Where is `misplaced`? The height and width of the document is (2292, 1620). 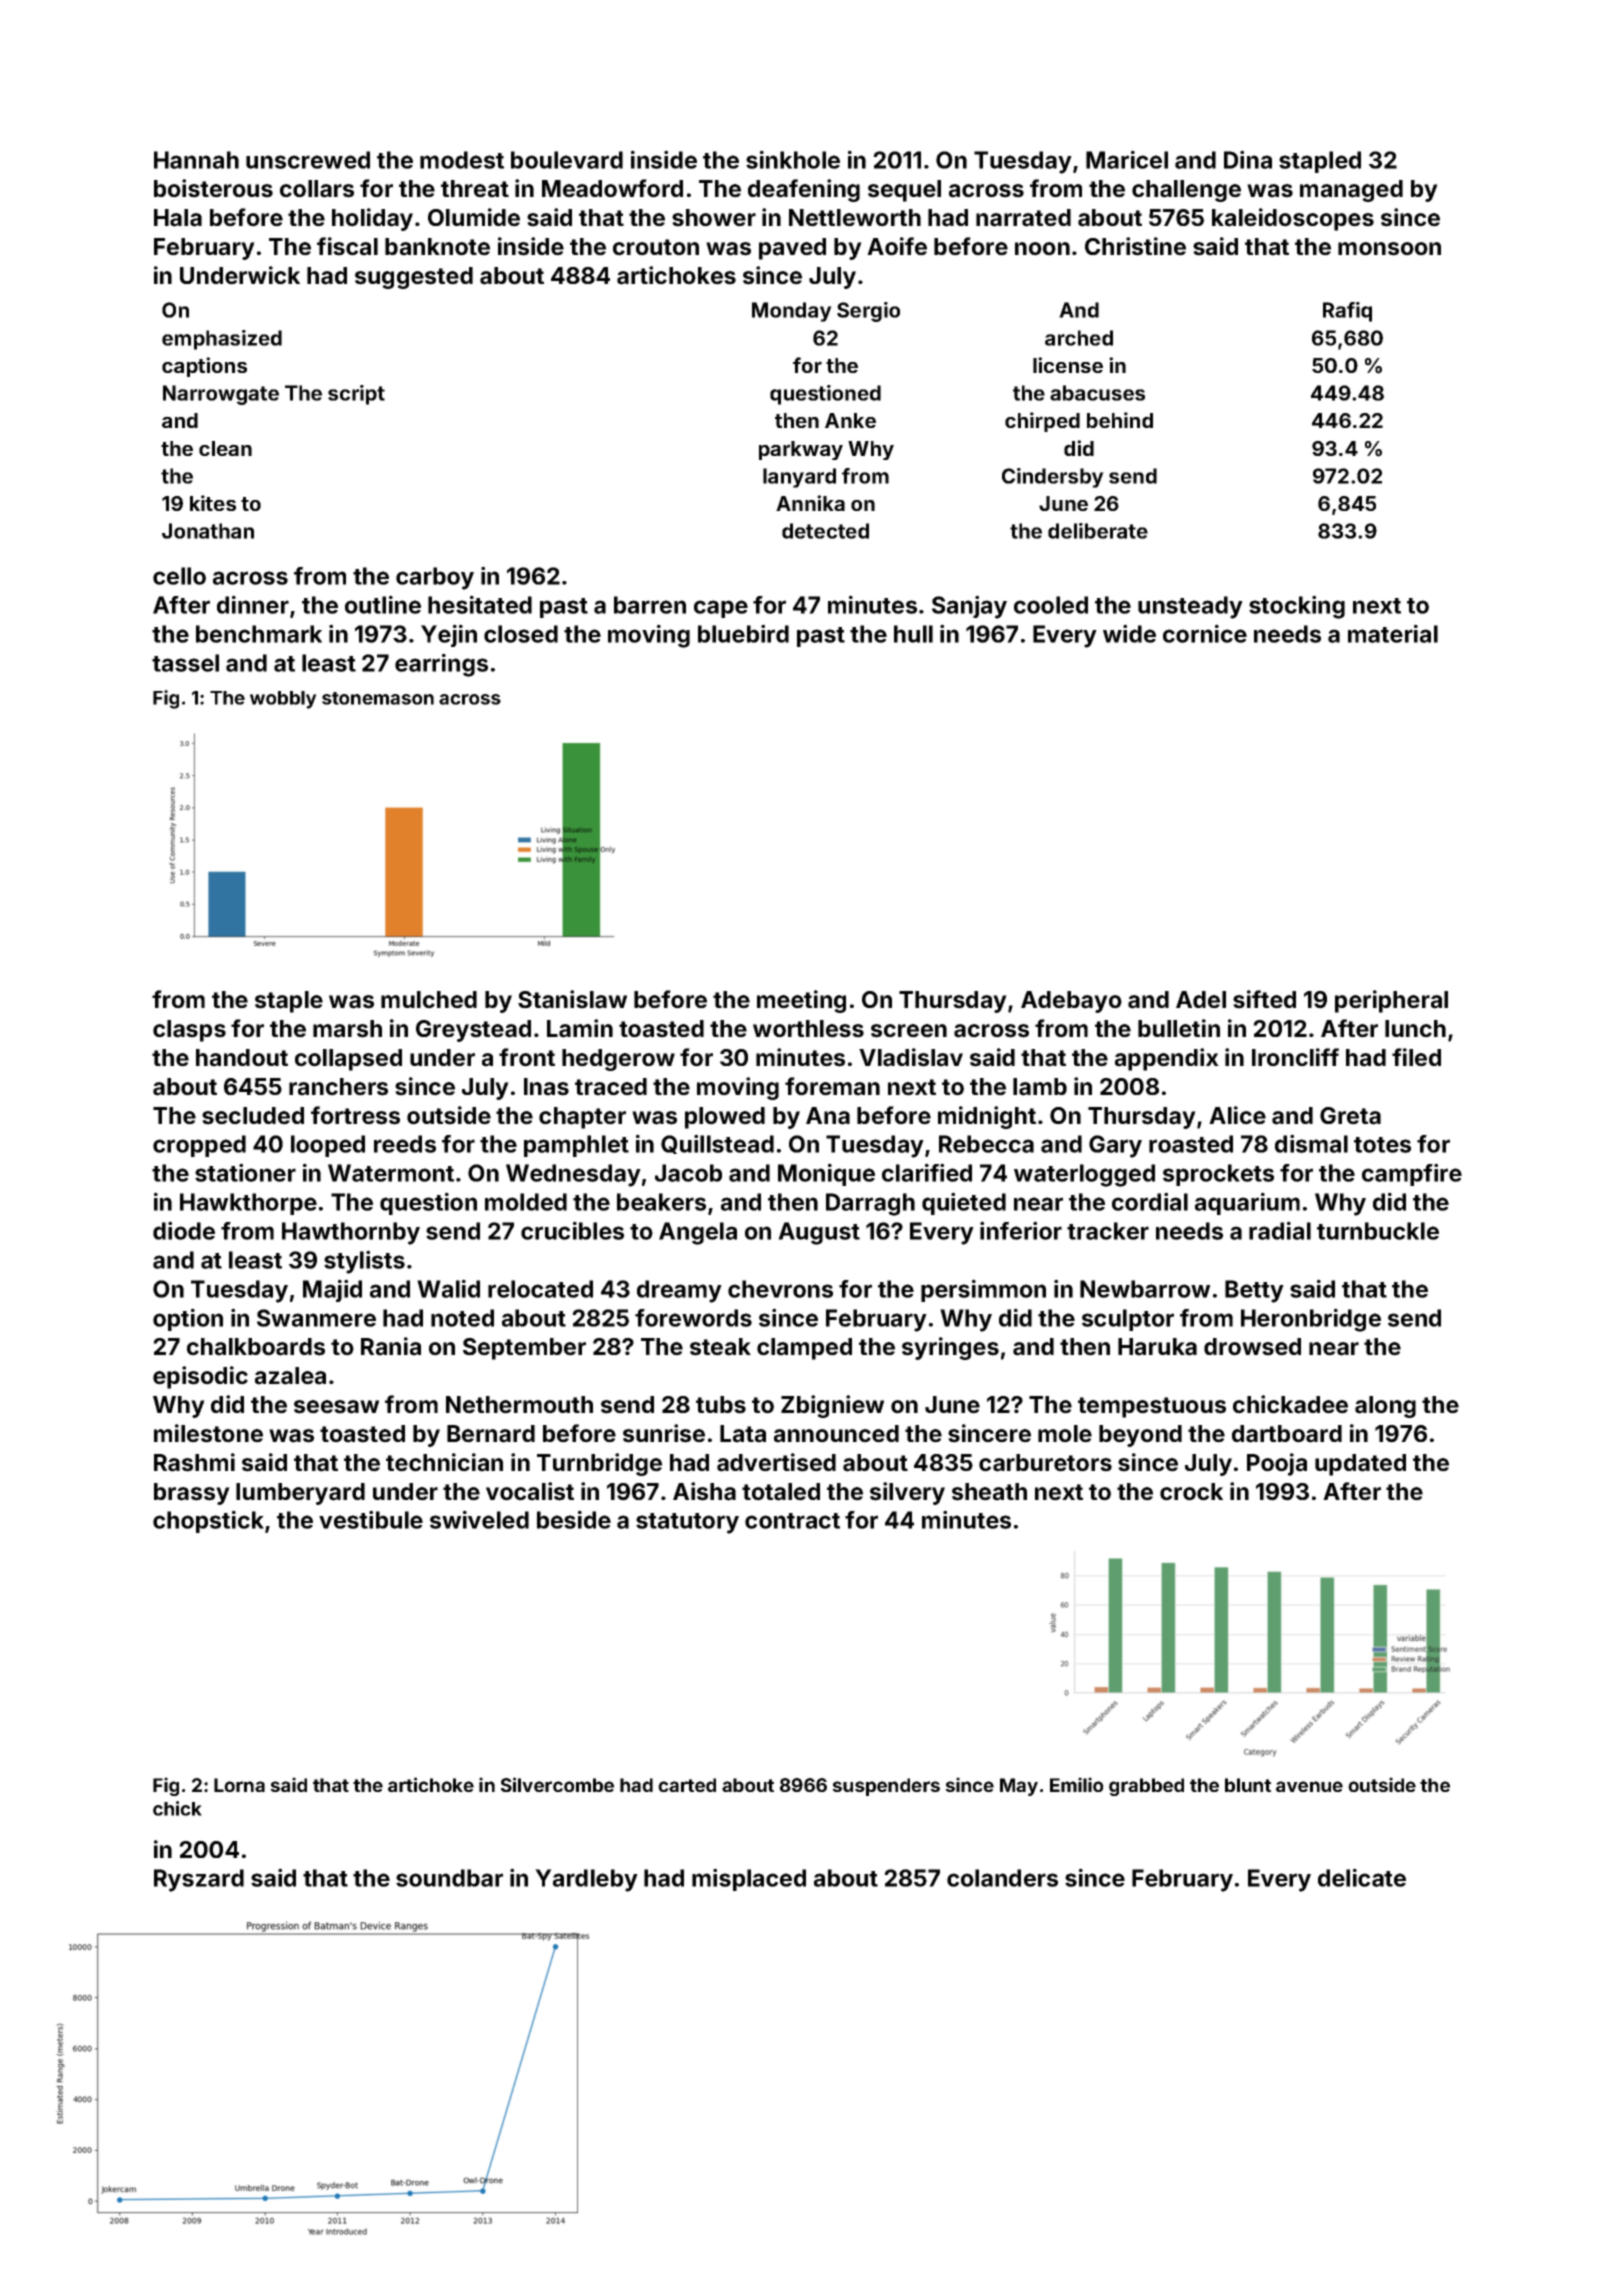 misplaced is located at coordinates (749, 1879).
